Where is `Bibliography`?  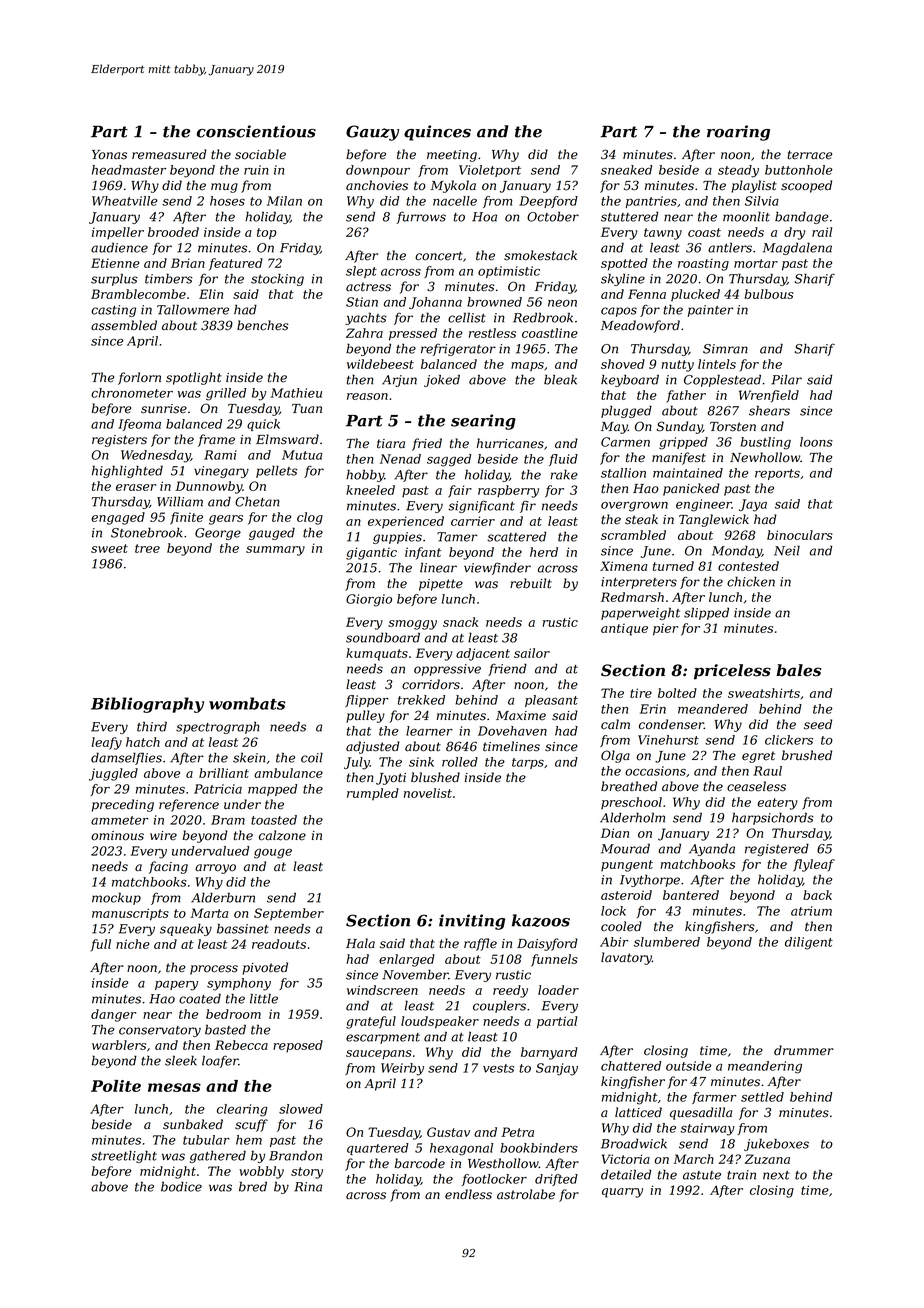 Bibliography is located at coordinates (147, 705).
